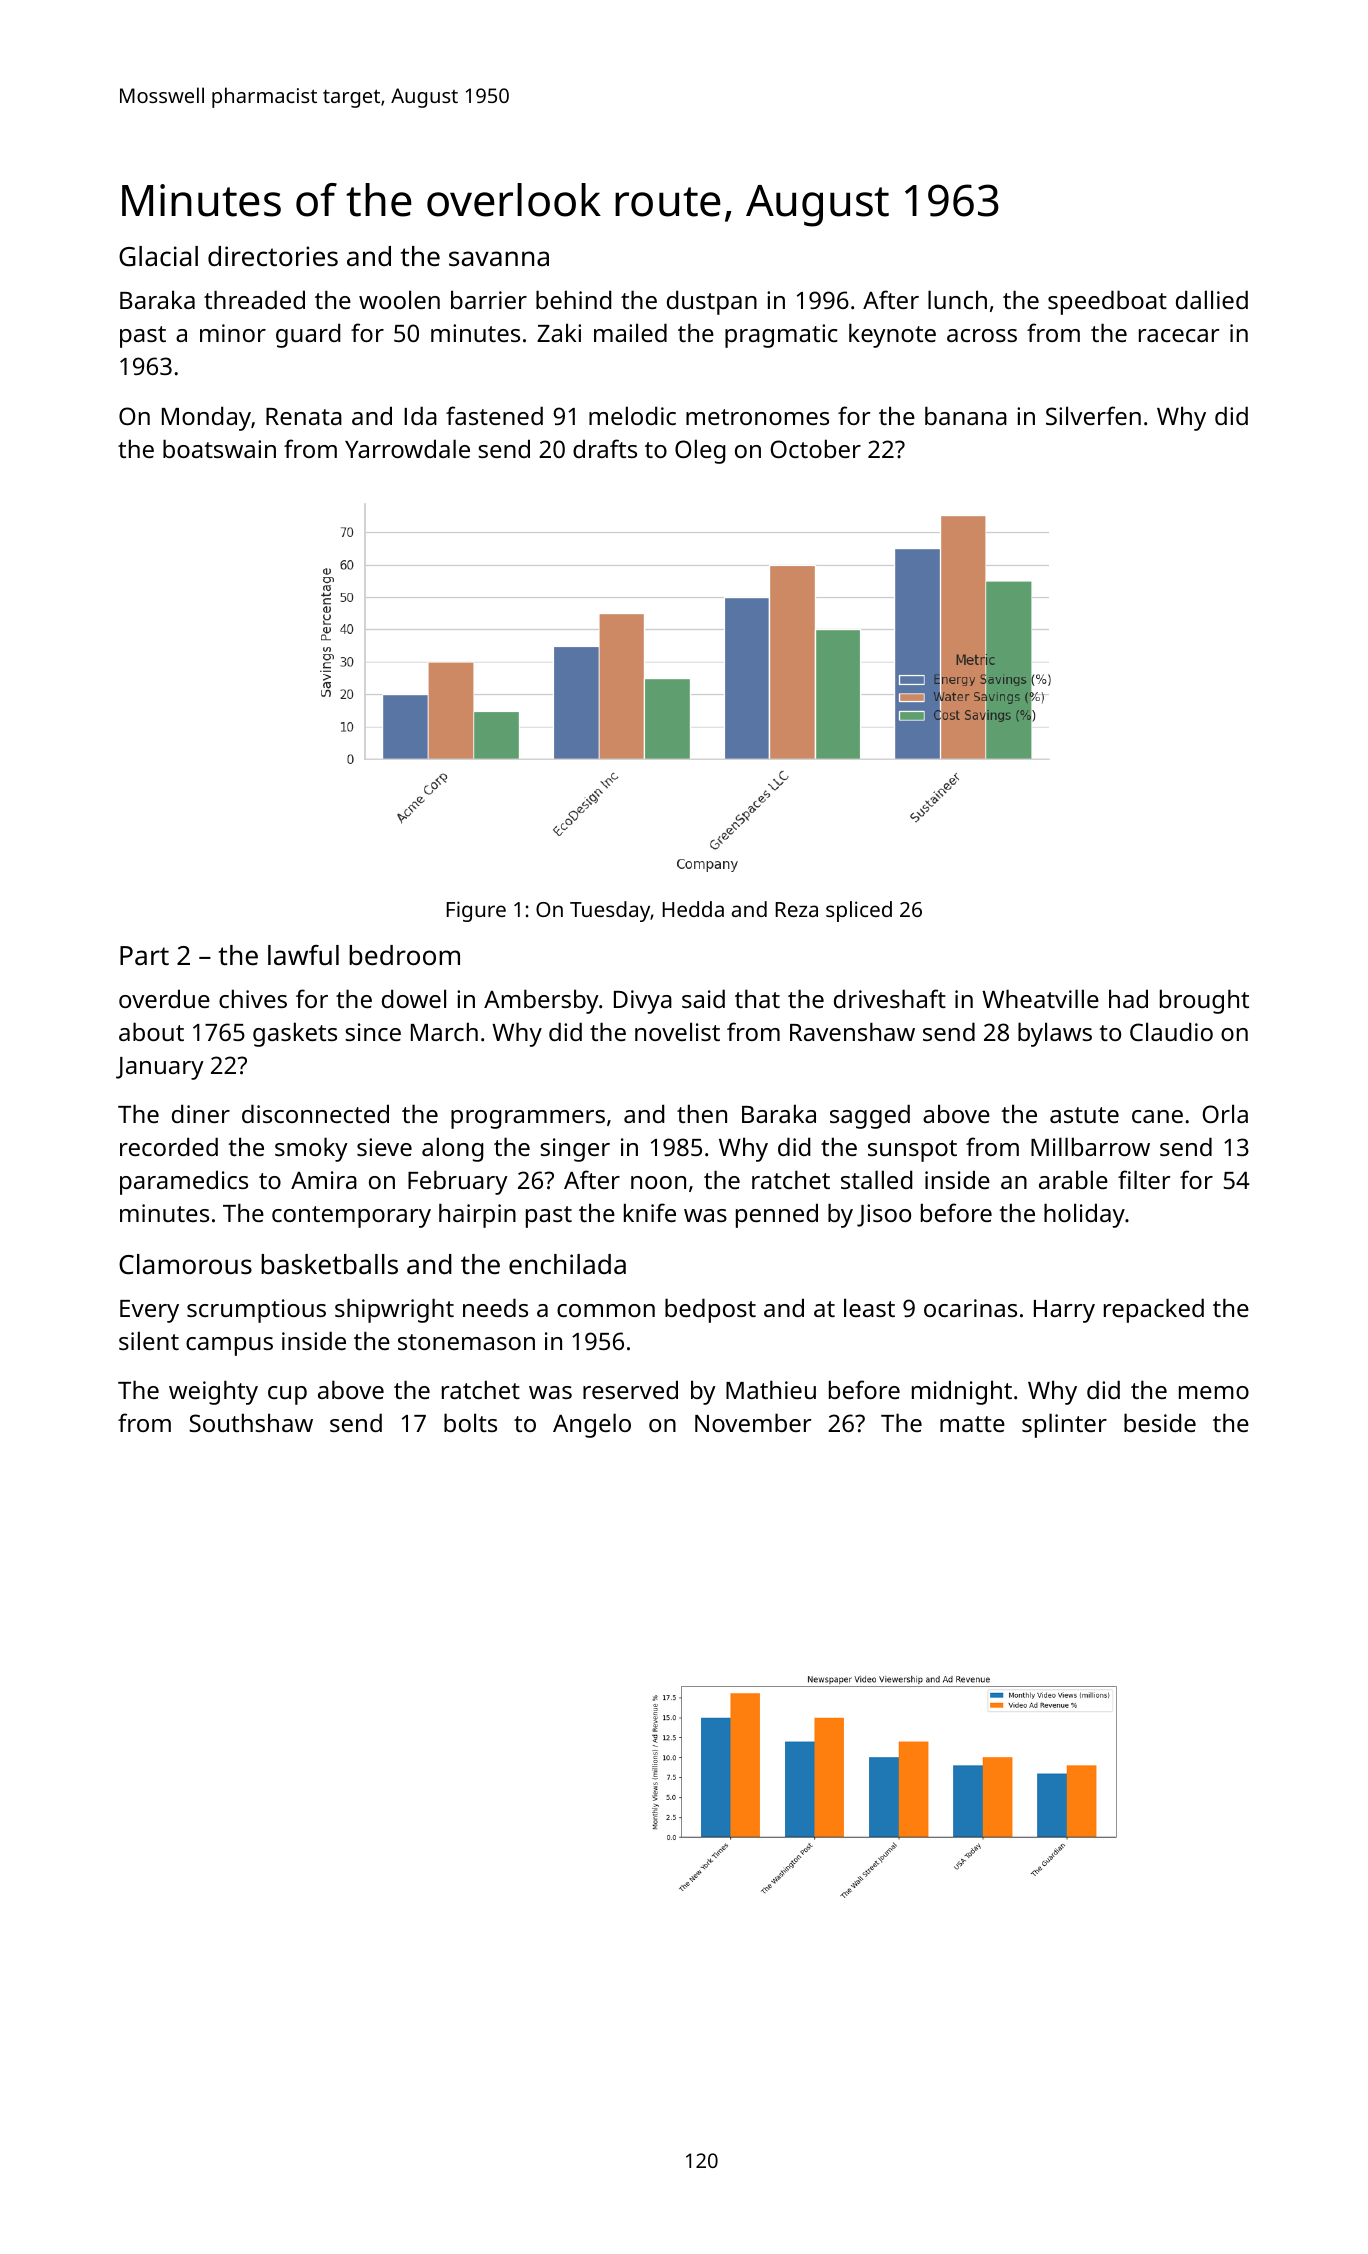 The width and height of the screenshot is (1368, 2254). I want to click on boatswain, so click(219, 448).
